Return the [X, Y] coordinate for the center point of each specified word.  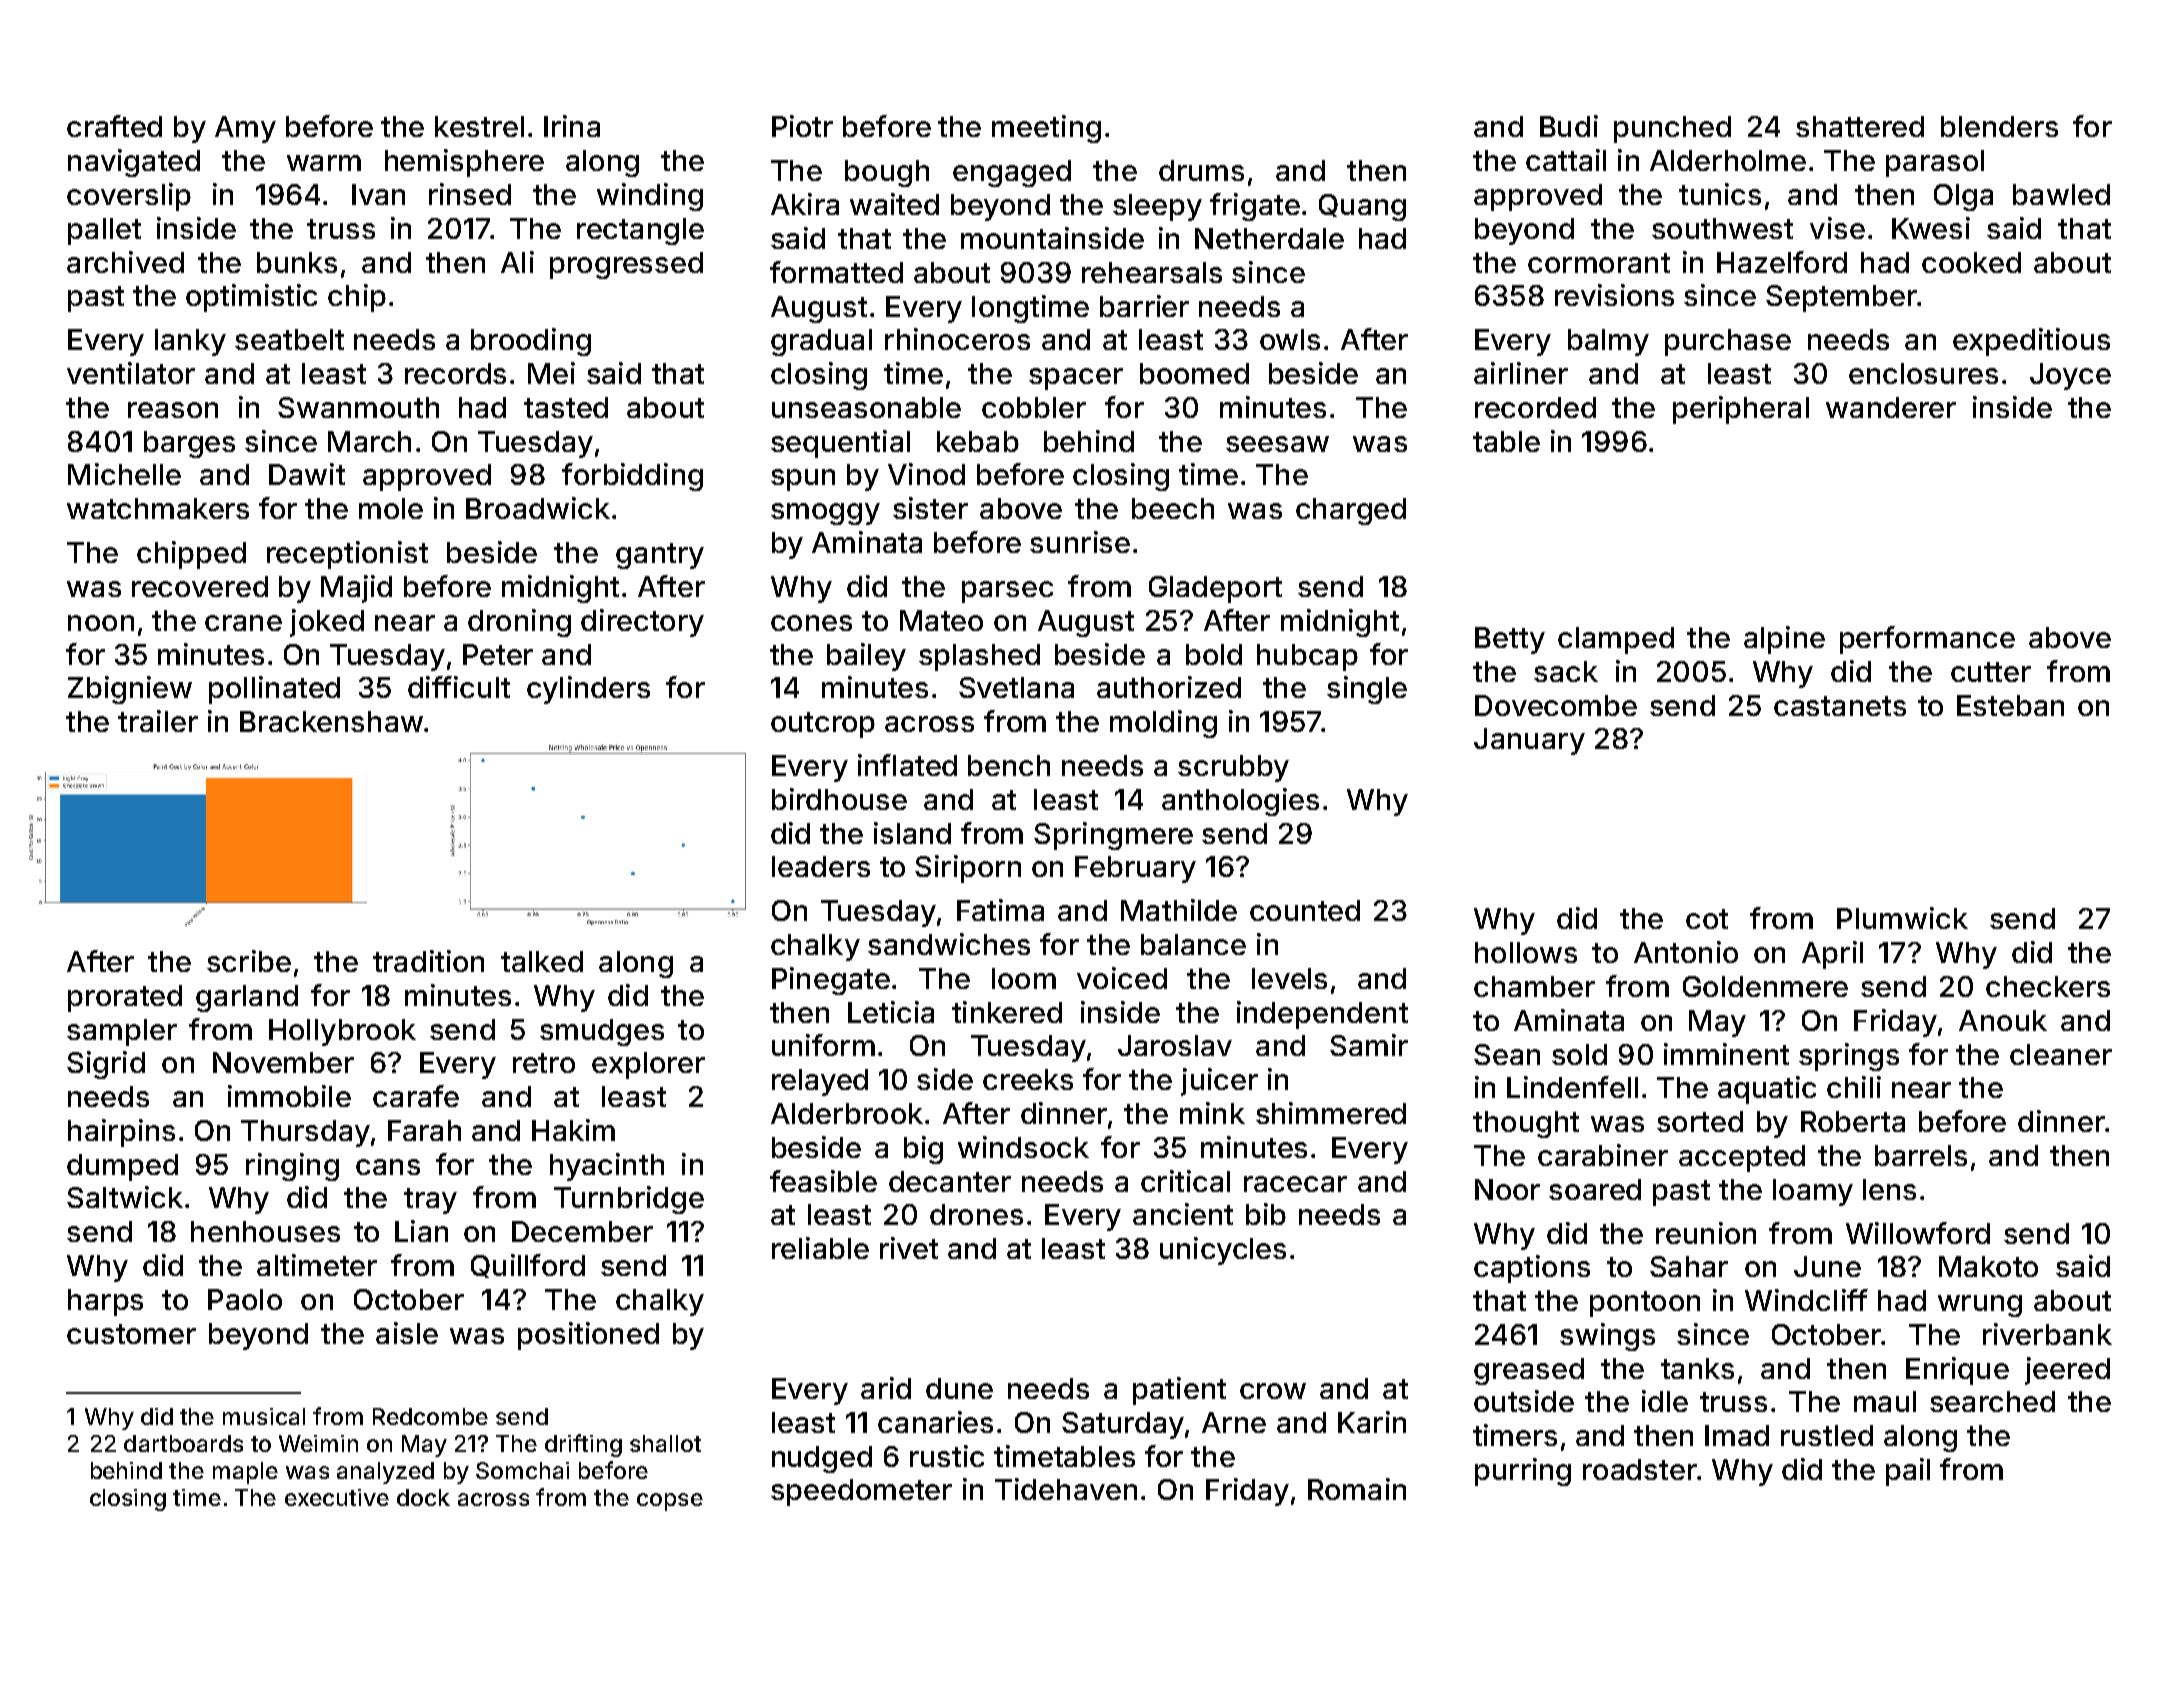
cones [811, 623]
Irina [572, 126]
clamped [1616, 640]
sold [1579, 1054]
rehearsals [1152, 272]
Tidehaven [1066, 1489]
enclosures [1923, 373]
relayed [820, 1082]
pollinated [274, 690]
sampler [122, 1032]
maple [245, 1473]
